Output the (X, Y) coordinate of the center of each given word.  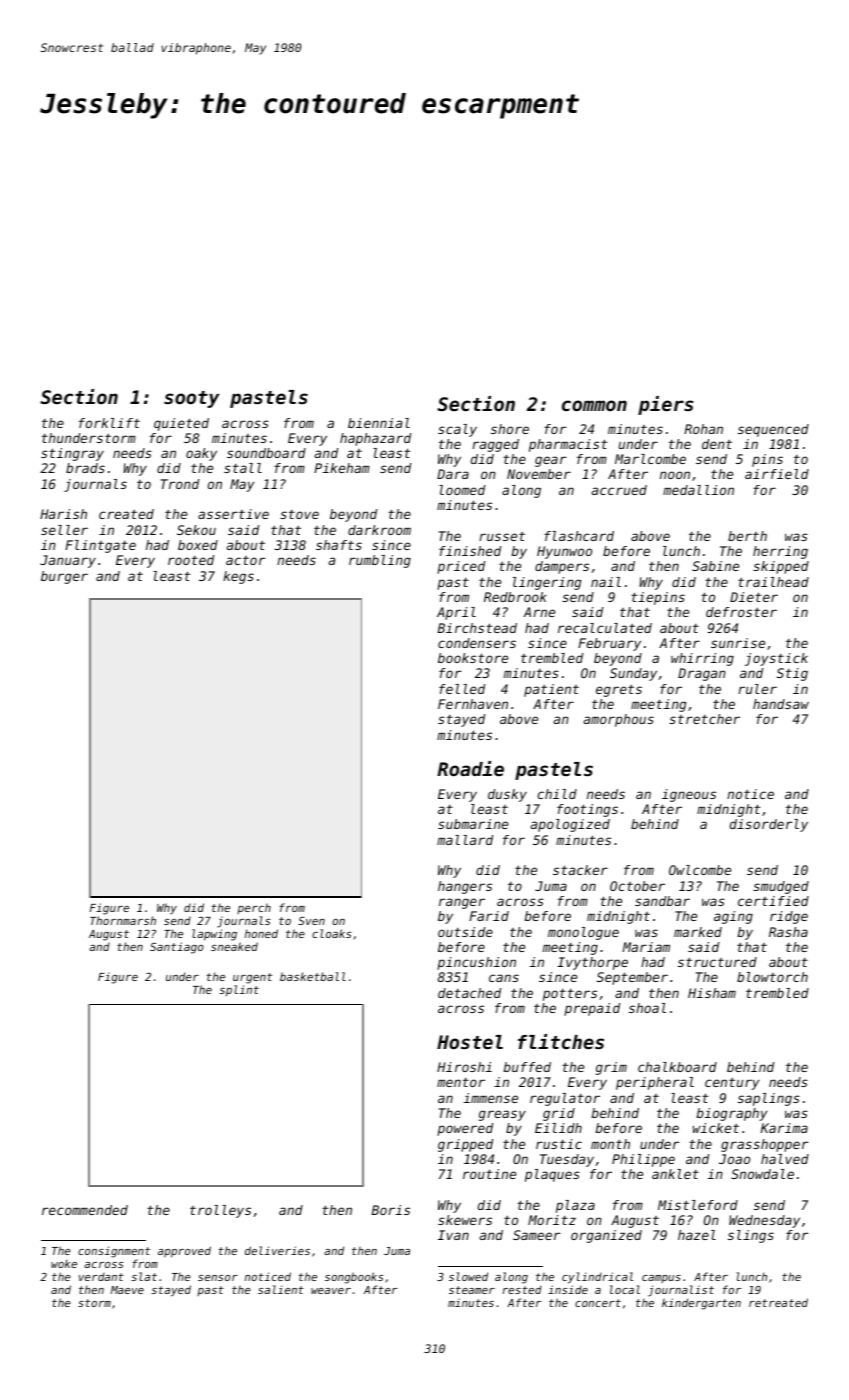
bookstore (473, 658)
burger (64, 577)
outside (465, 932)
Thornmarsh (123, 920)
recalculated (605, 628)
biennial (379, 423)
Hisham (712, 993)
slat (144, 1276)
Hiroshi (464, 1067)
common (594, 405)
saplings (769, 1099)
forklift (109, 423)
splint (239, 991)
